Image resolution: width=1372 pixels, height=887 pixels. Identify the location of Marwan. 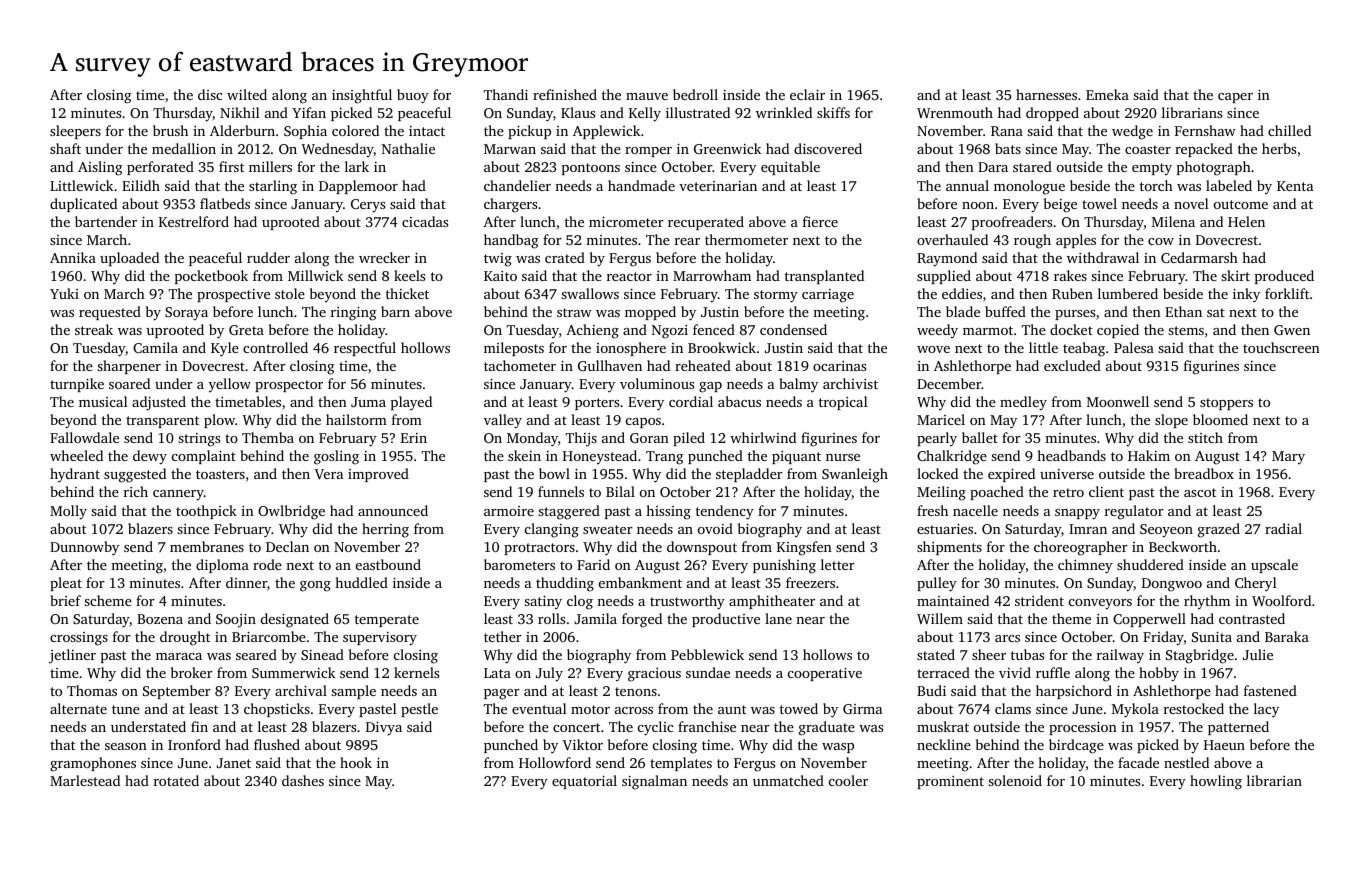
(510, 149).
